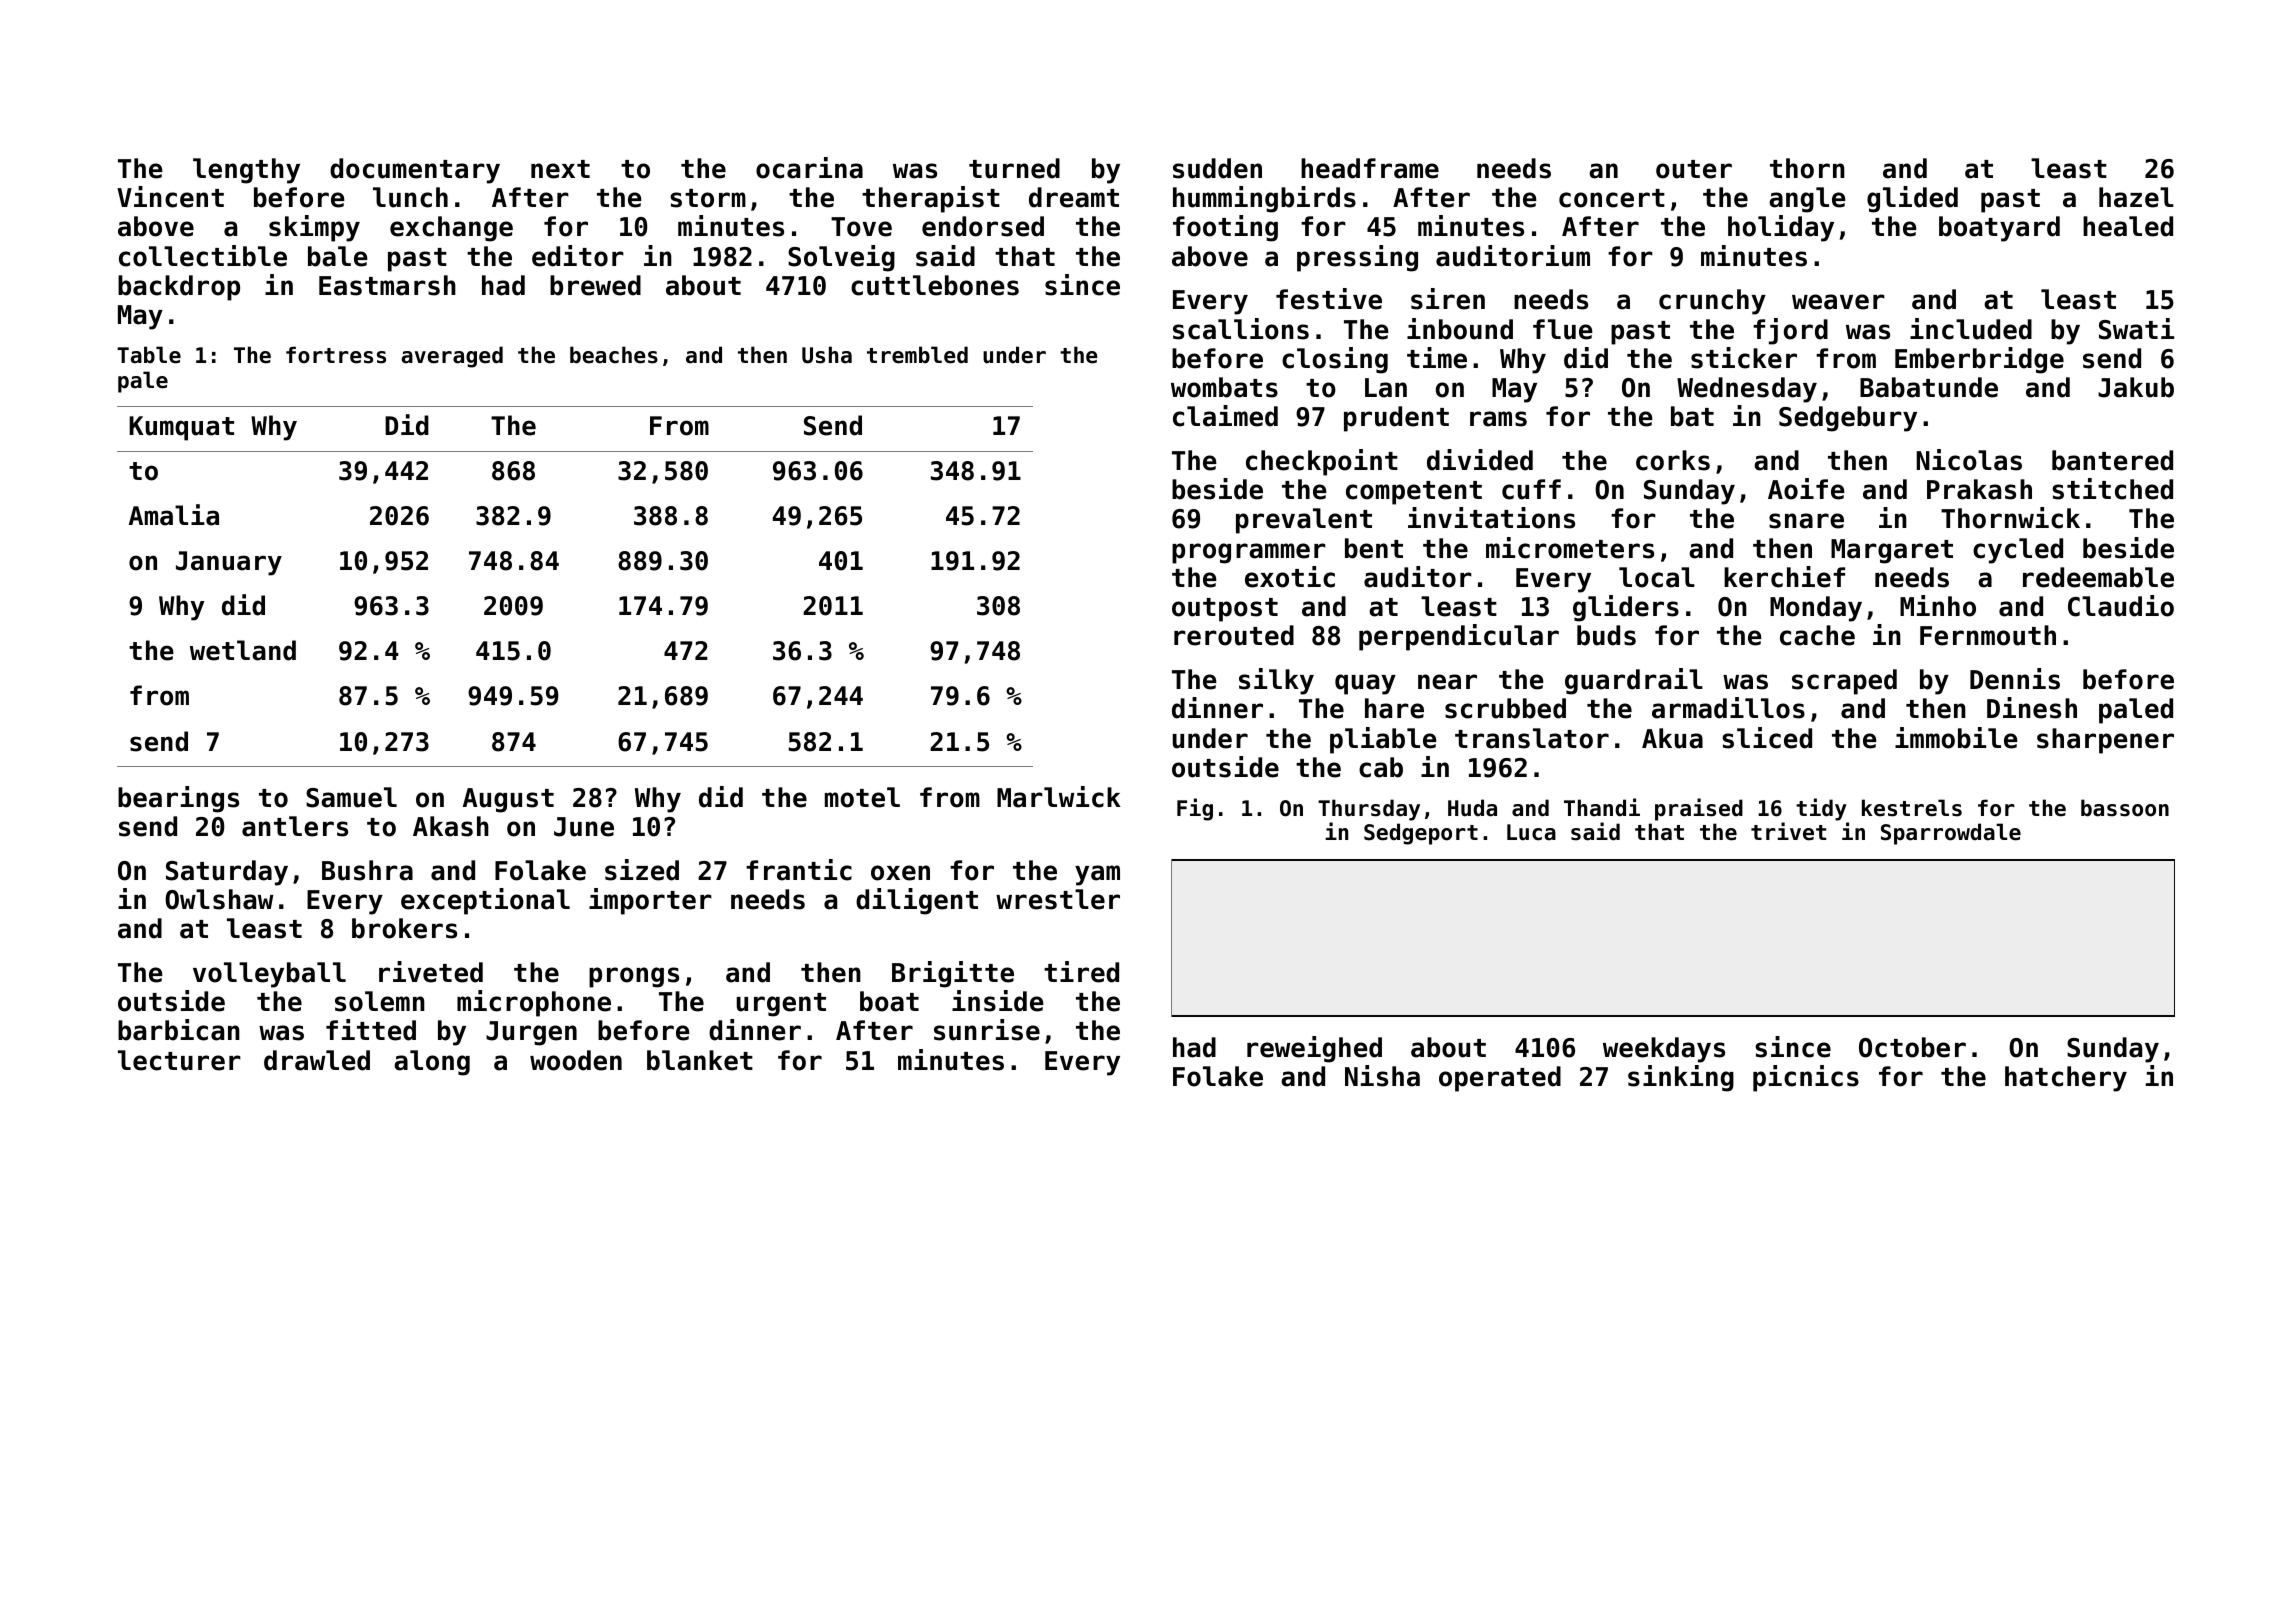 This screenshot has height=1620, width=2292. What do you see at coordinates (1264, 199) in the screenshot?
I see `hummingbirds` at bounding box center [1264, 199].
